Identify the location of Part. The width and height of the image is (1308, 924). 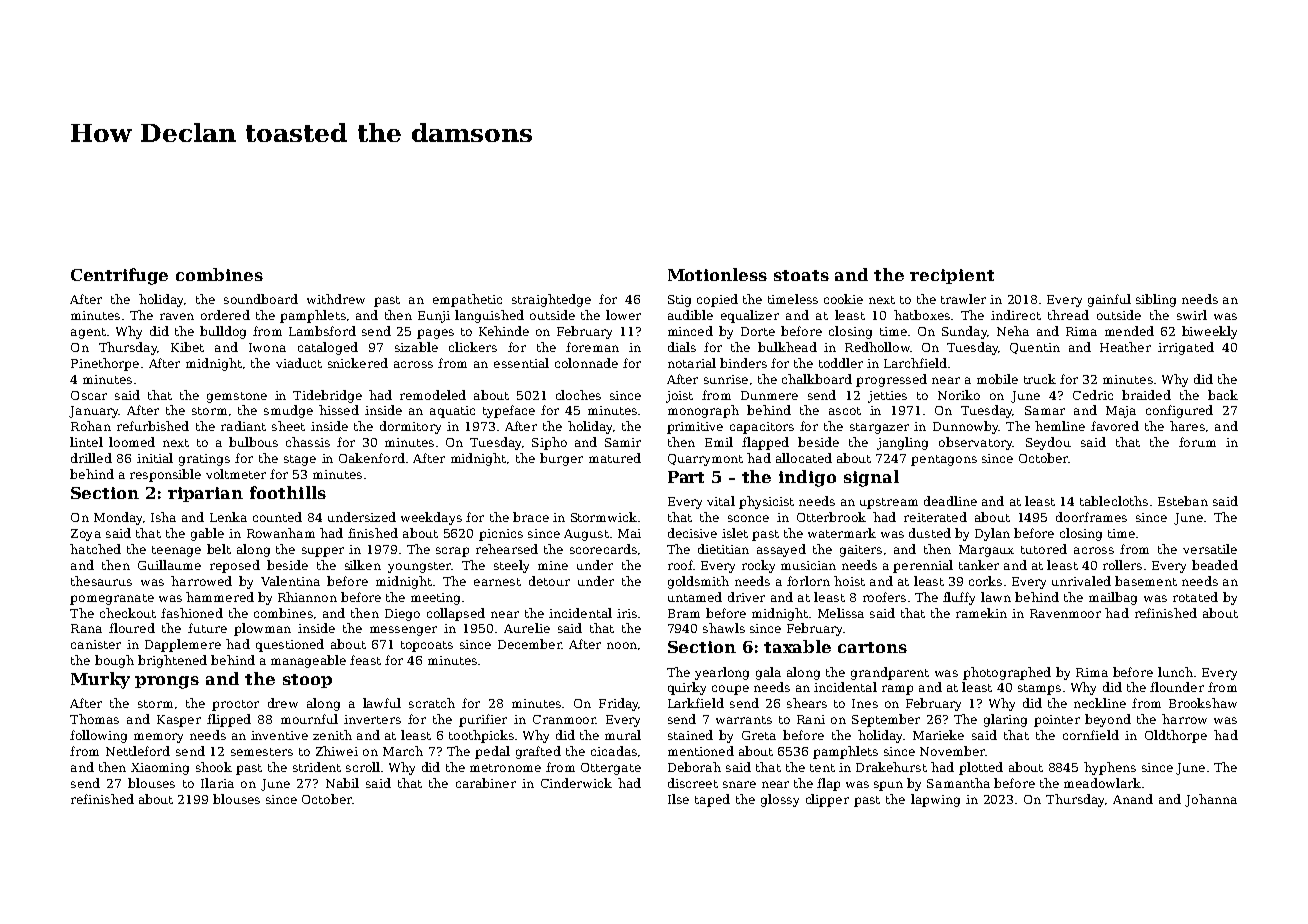
(686, 477).
